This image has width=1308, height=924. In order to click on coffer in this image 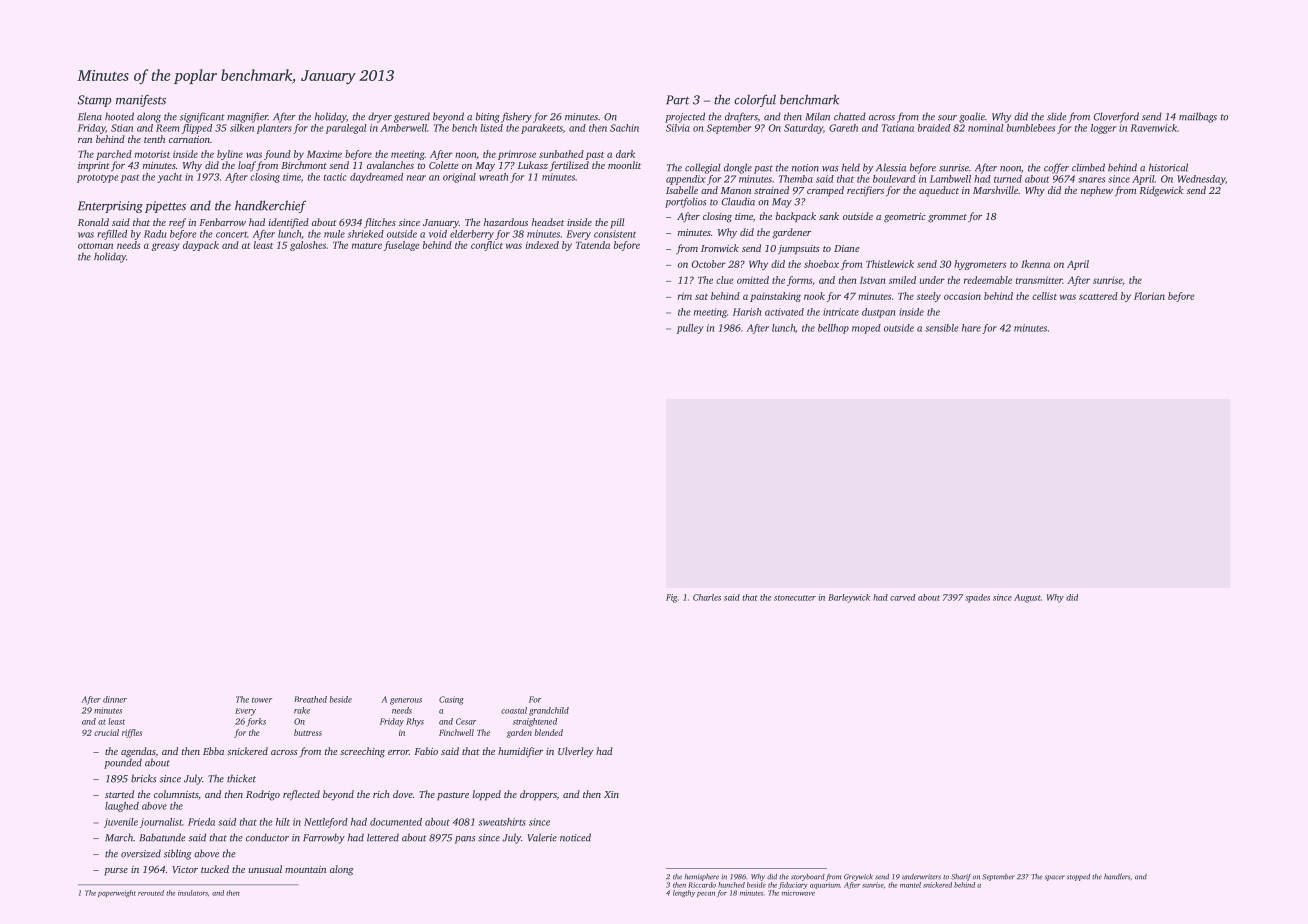, I will do `click(1056, 168)`.
